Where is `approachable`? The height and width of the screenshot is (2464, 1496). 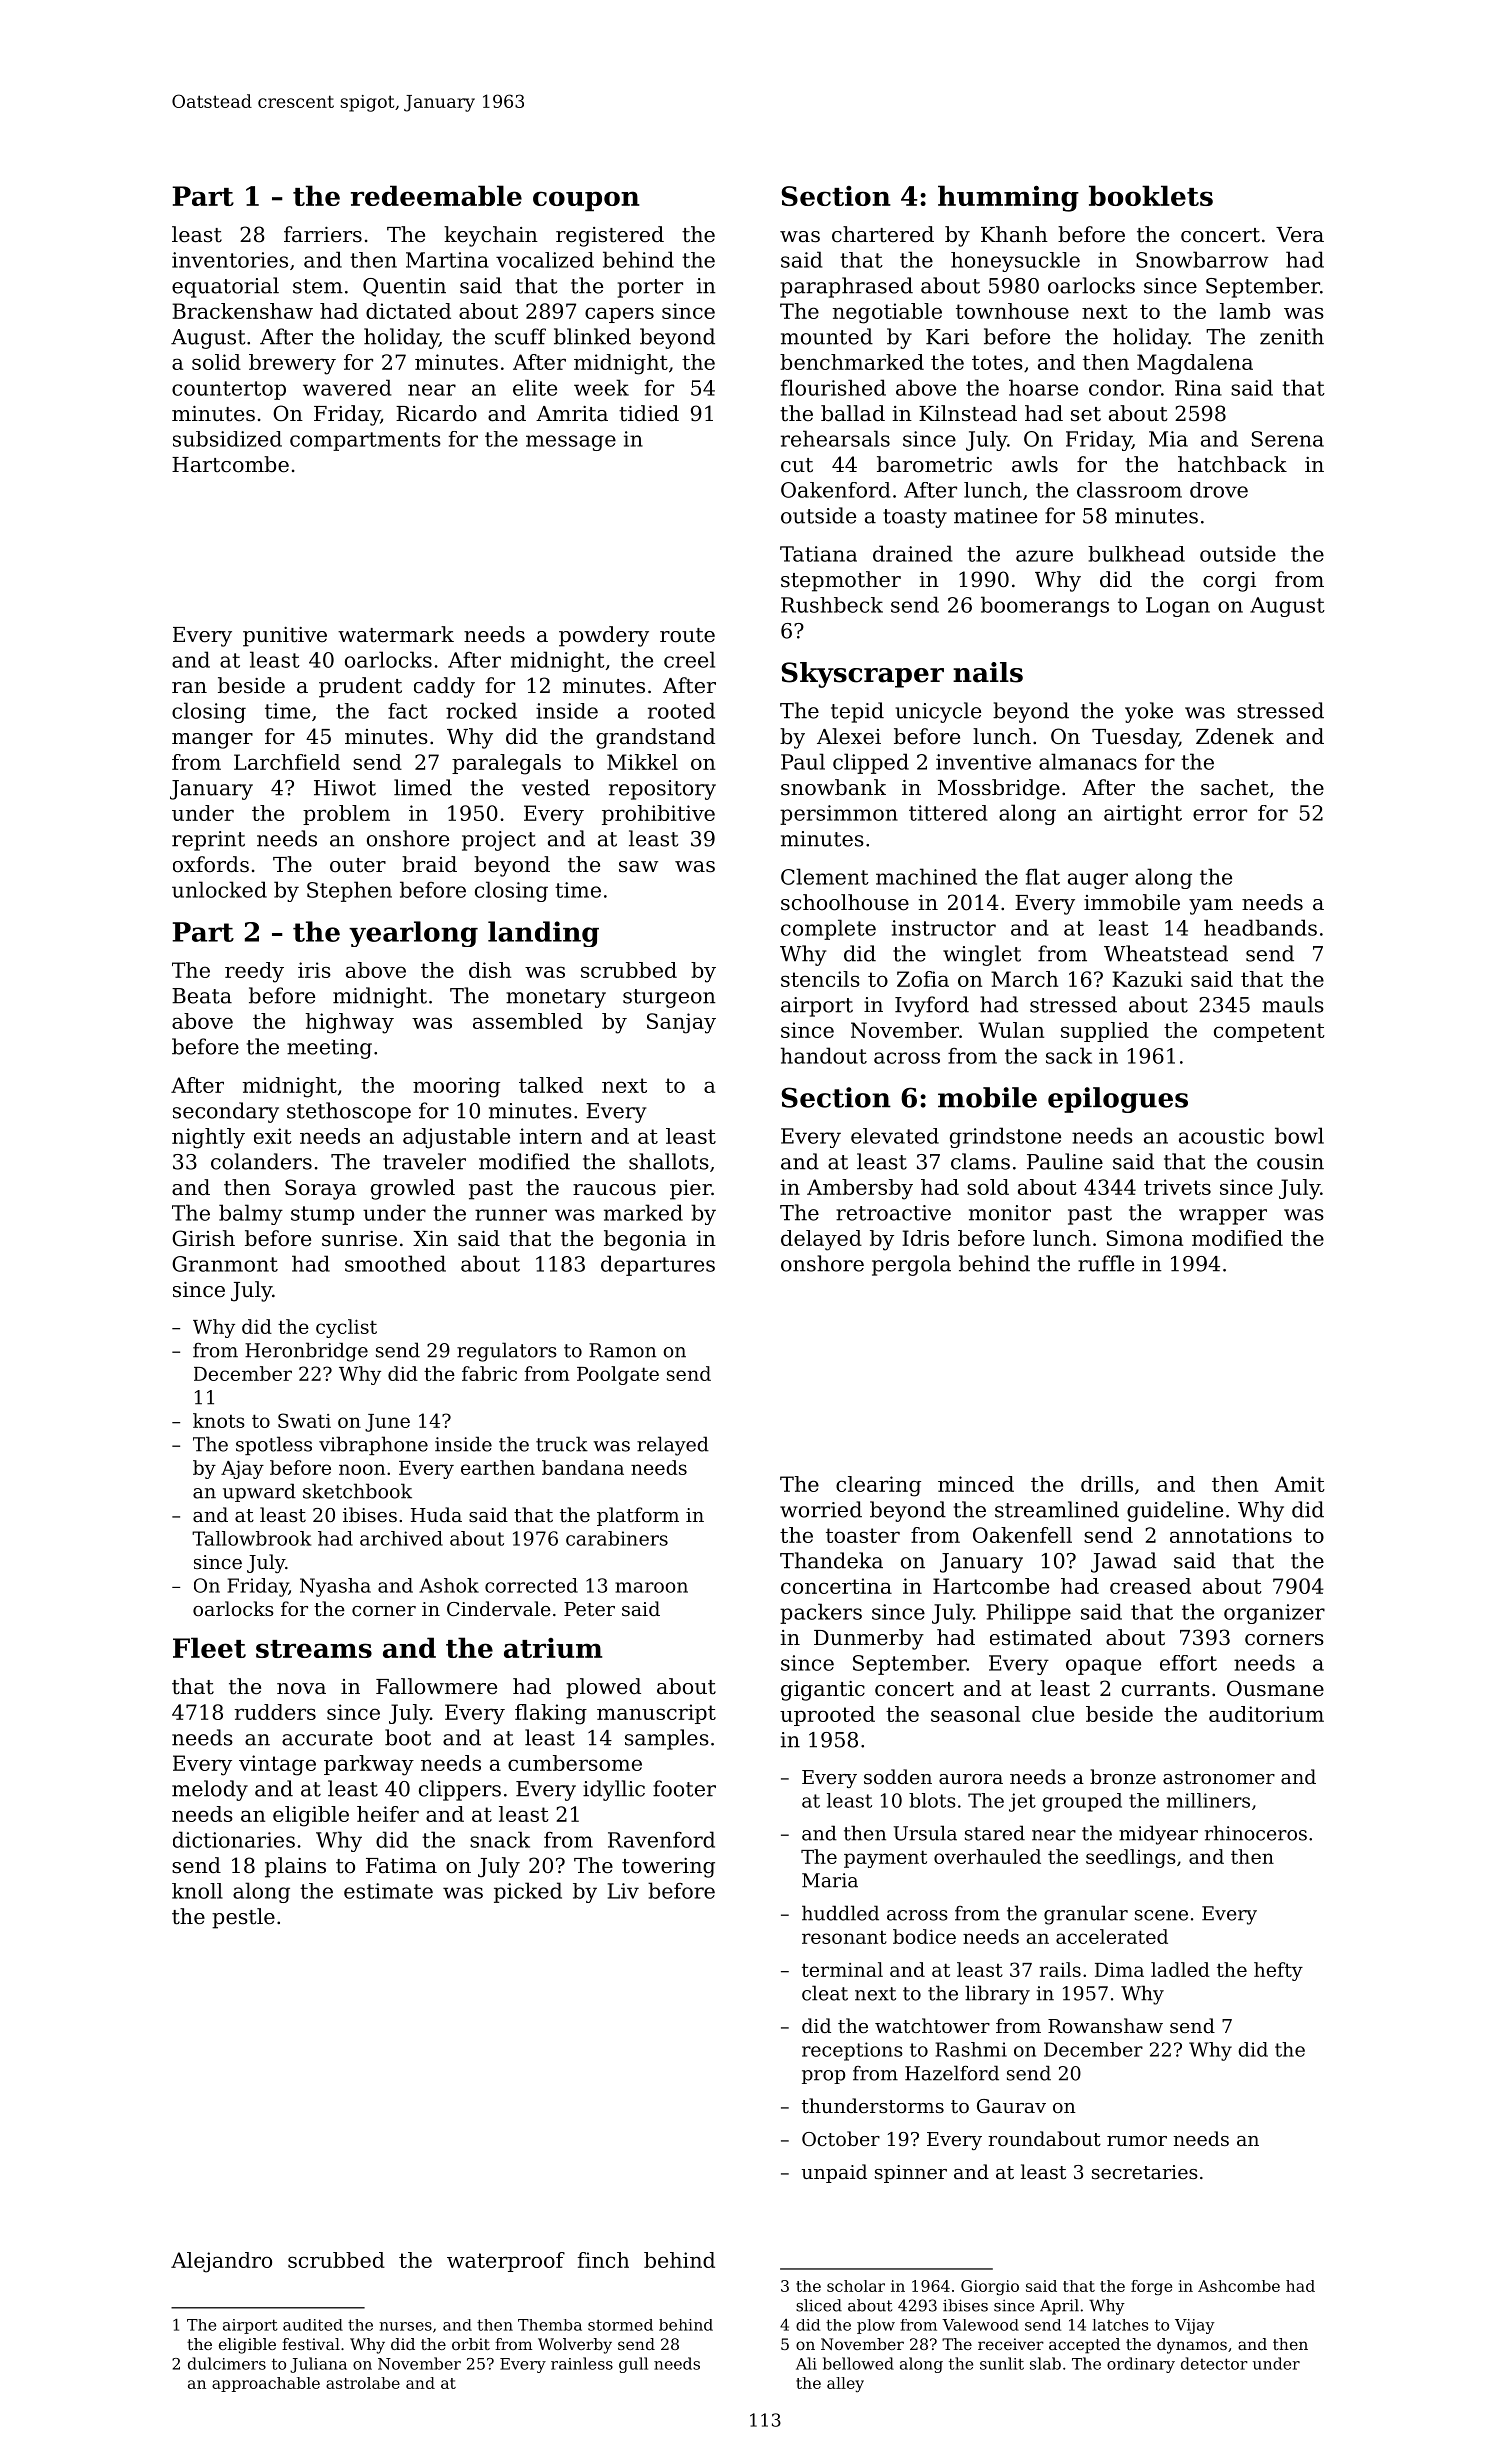 approachable is located at coordinates (266, 2384).
